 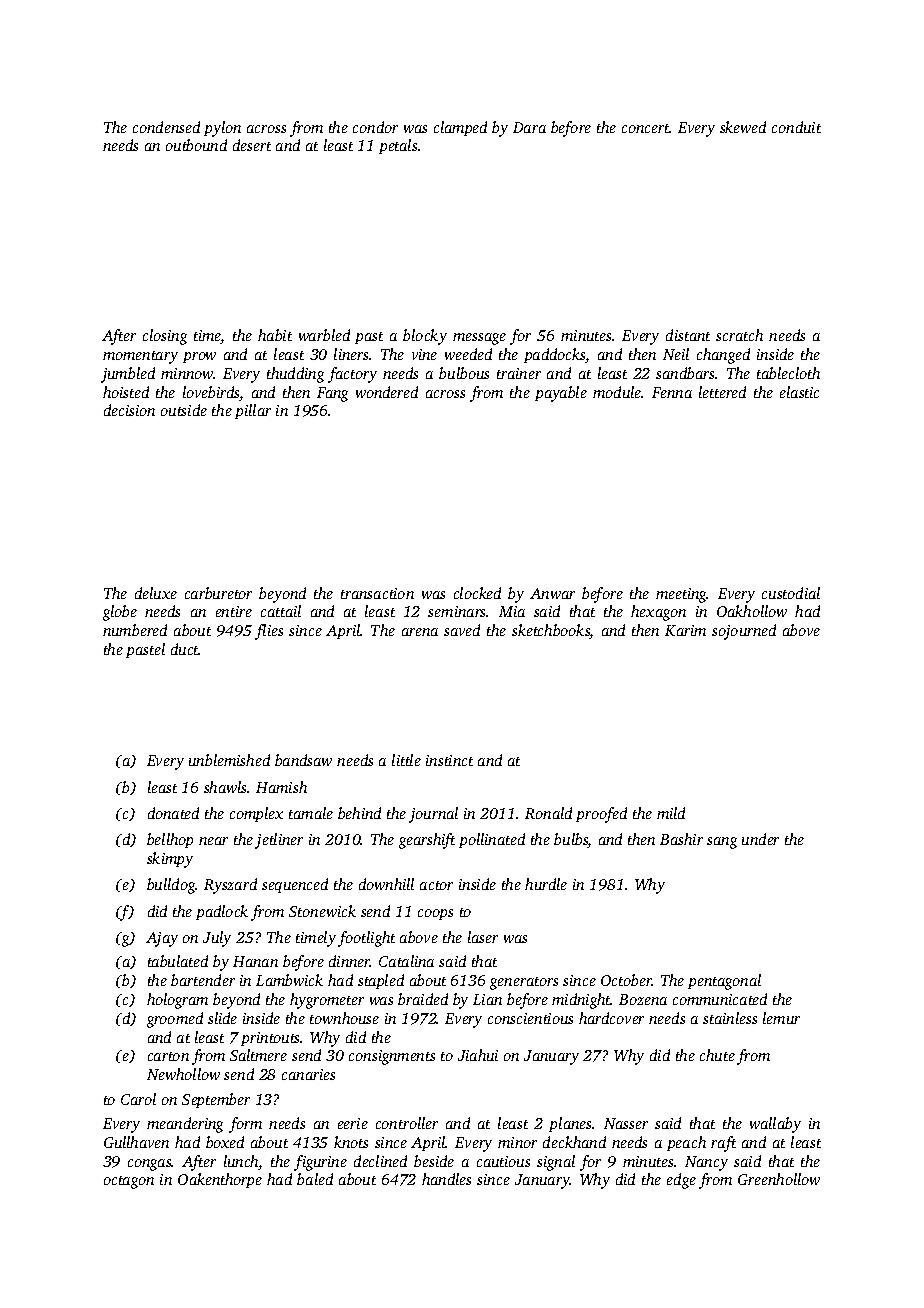 What do you see at coordinates (168, 1056) in the page?
I see `carton` at bounding box center [168, 1056].
